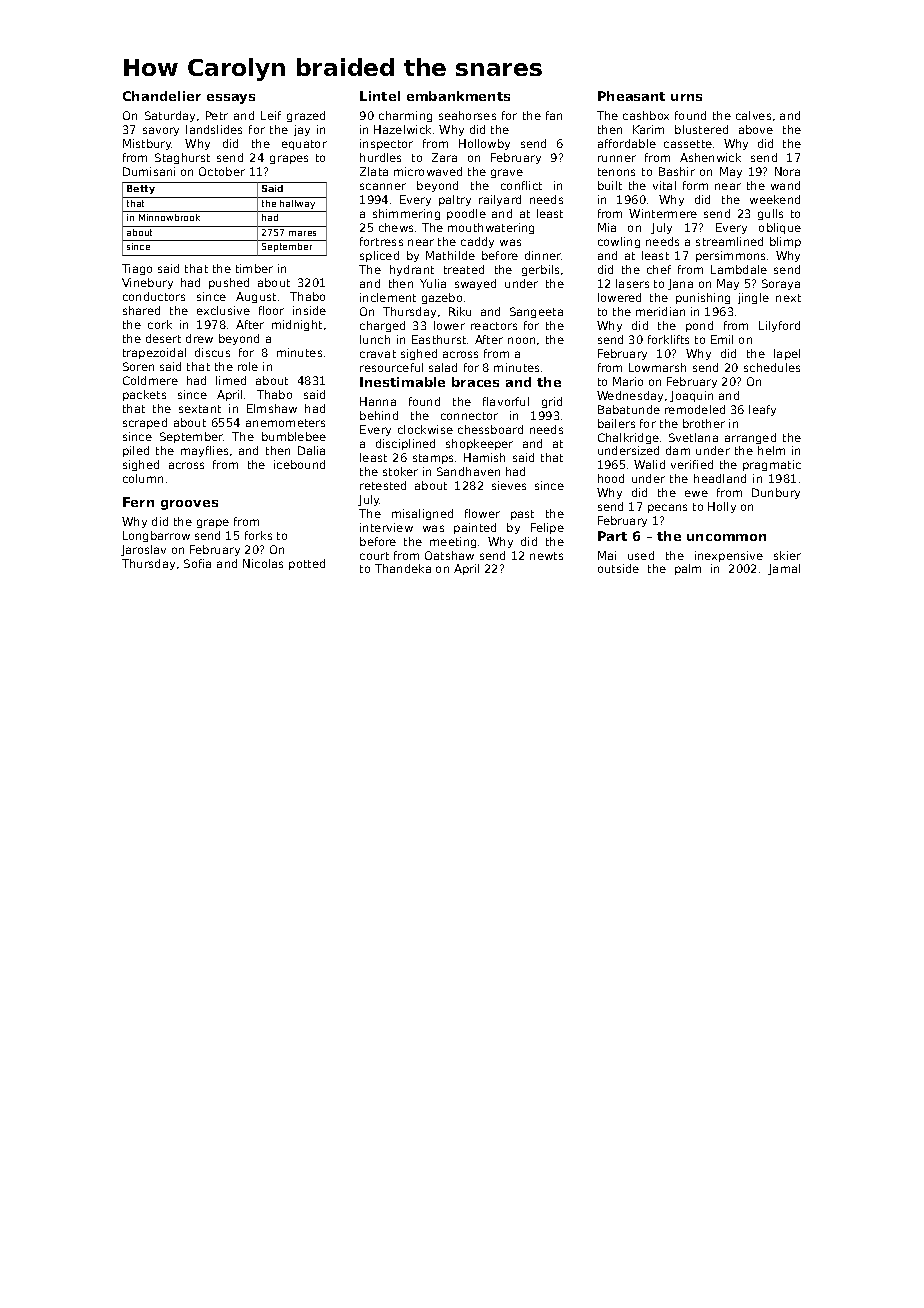  Describe the element at coordinates (197, 563) in the image. I see `Sofia` at that location.
